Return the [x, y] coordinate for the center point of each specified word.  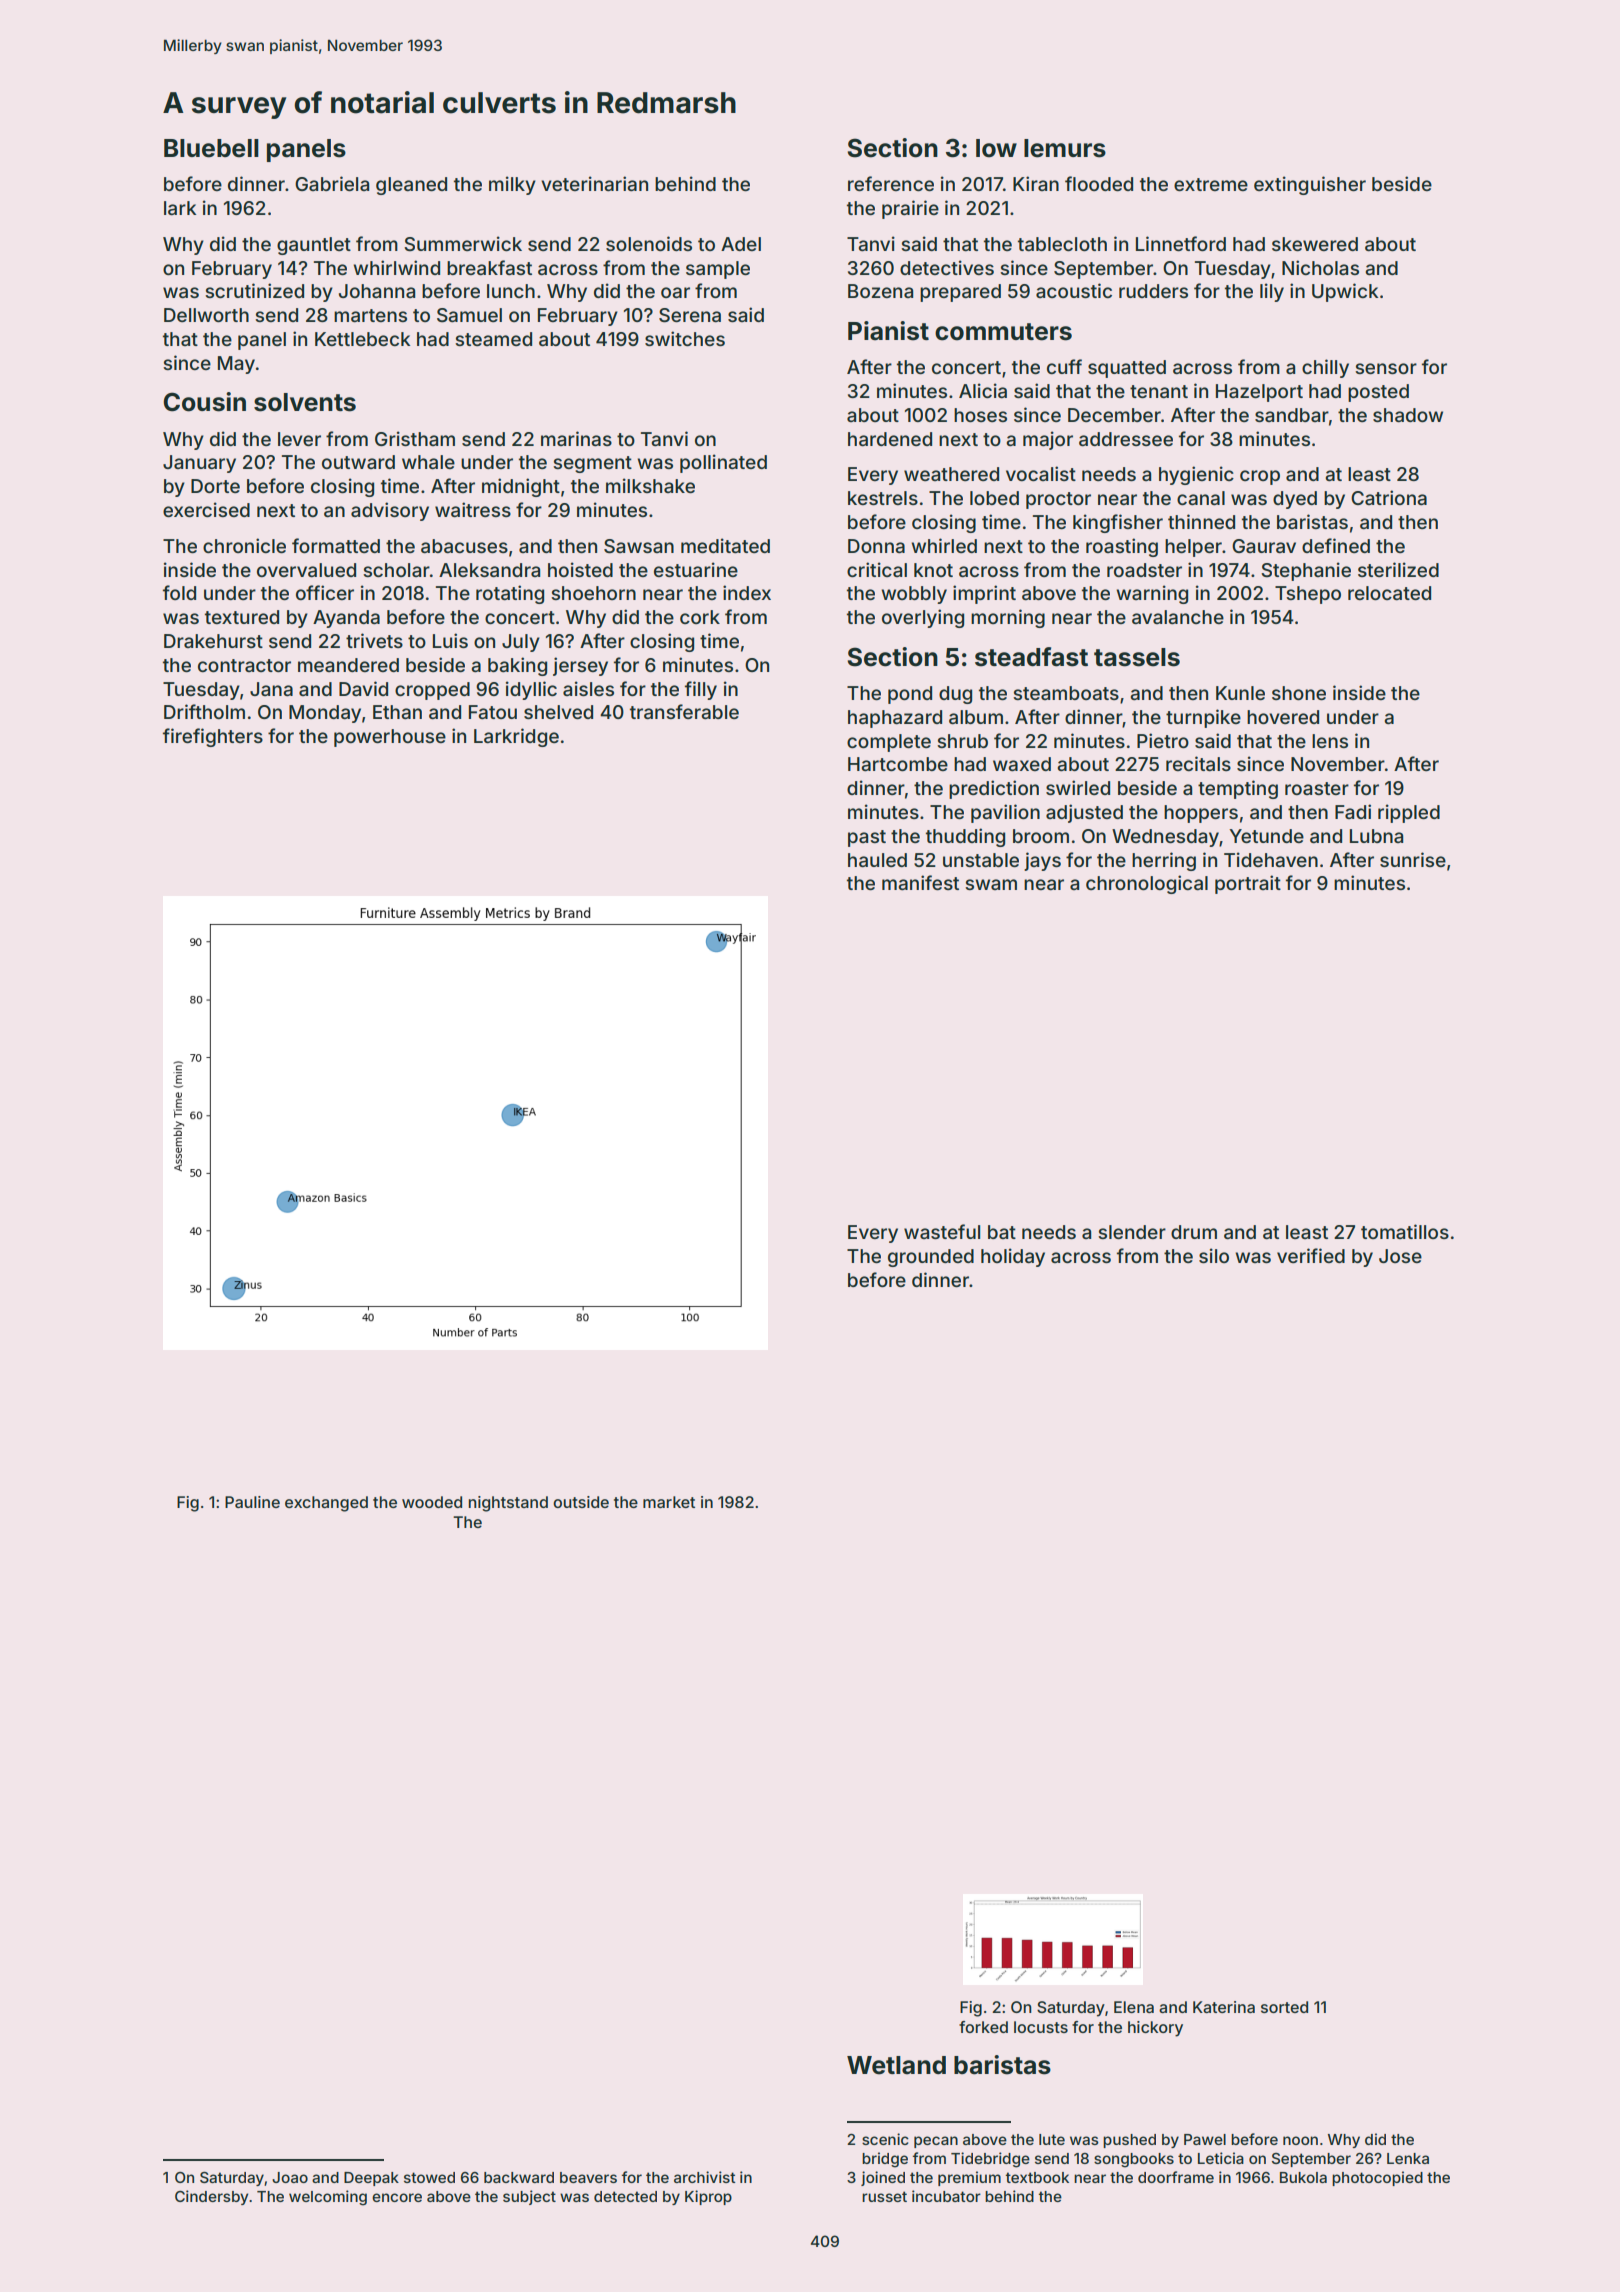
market [669, 1502]
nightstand [508, 1504]
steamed [493, 339]
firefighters [213, 737]
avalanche [1178, 617]
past [867, 838]
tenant [1159, 391]
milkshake [650, 485]
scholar [396, 570]
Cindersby [211, 2197]
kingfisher [1118, 523]
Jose [1400, 1256]
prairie [910, 209]
